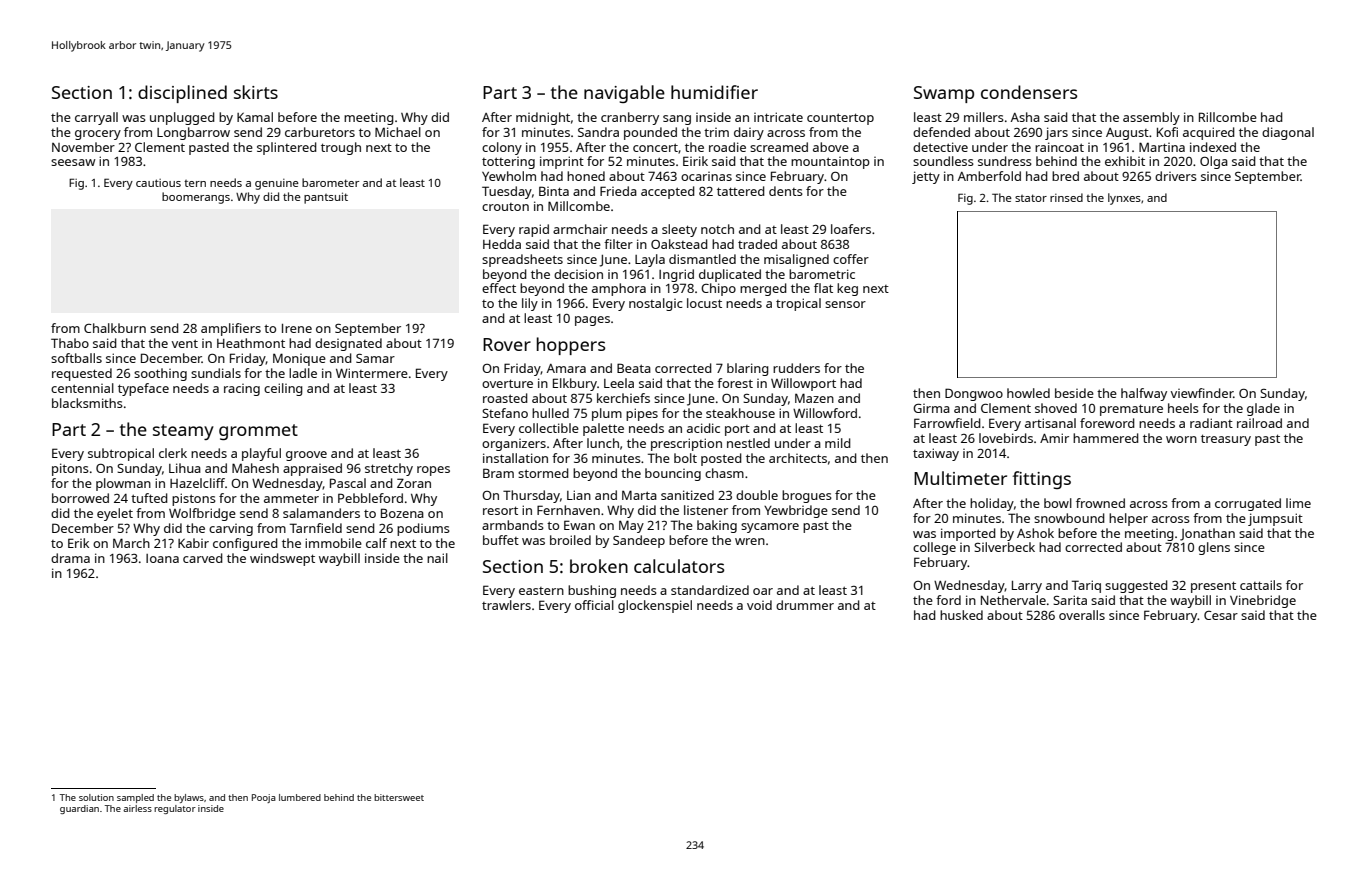 Image resolution: width=1372 pixels, height=887 pixels. What do you see at coordinates (1221, 615) in the screenshot?
I see `Cesar` at bounding box center [1221, 615].
